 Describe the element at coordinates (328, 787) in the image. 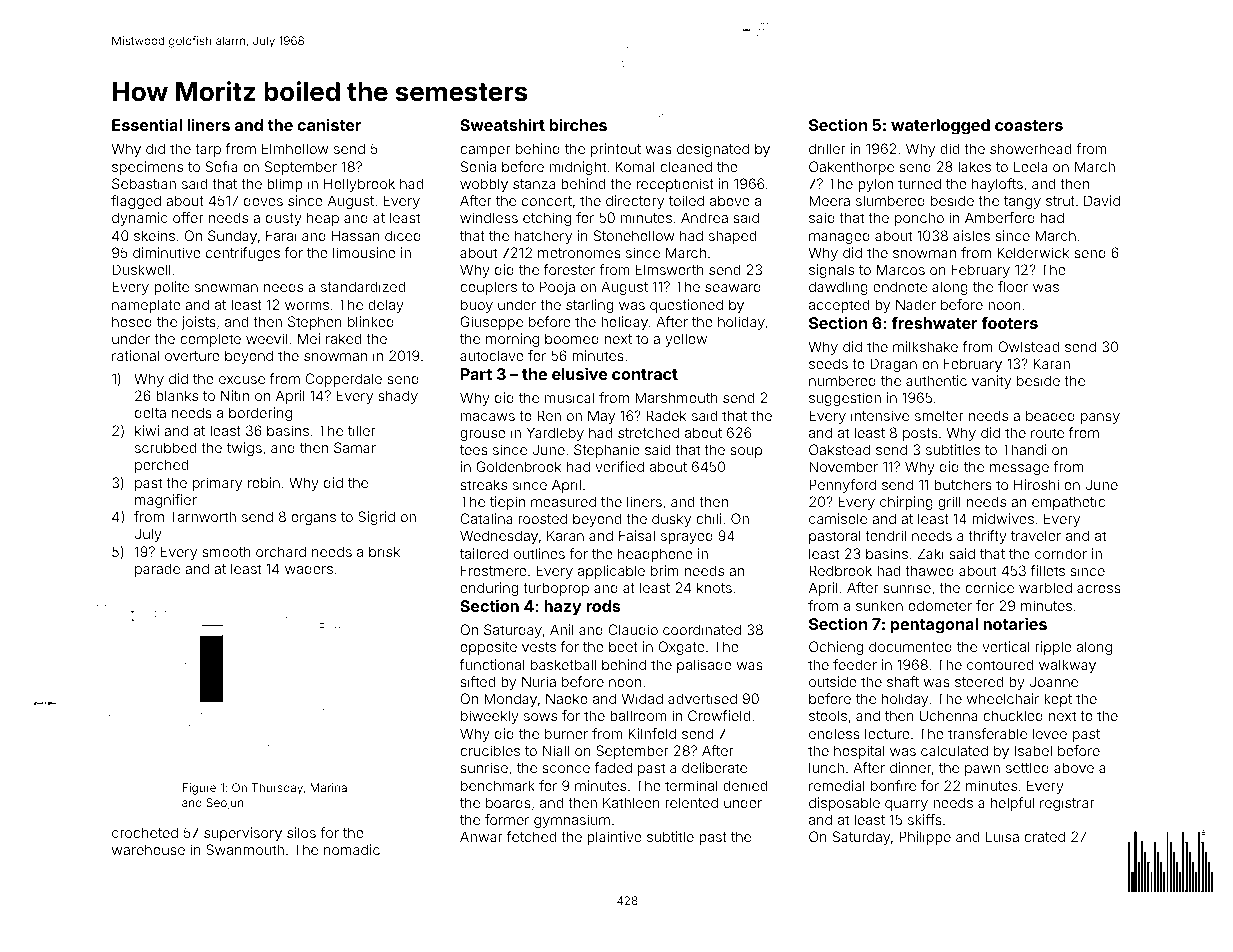

I see `Marina` at that location.
